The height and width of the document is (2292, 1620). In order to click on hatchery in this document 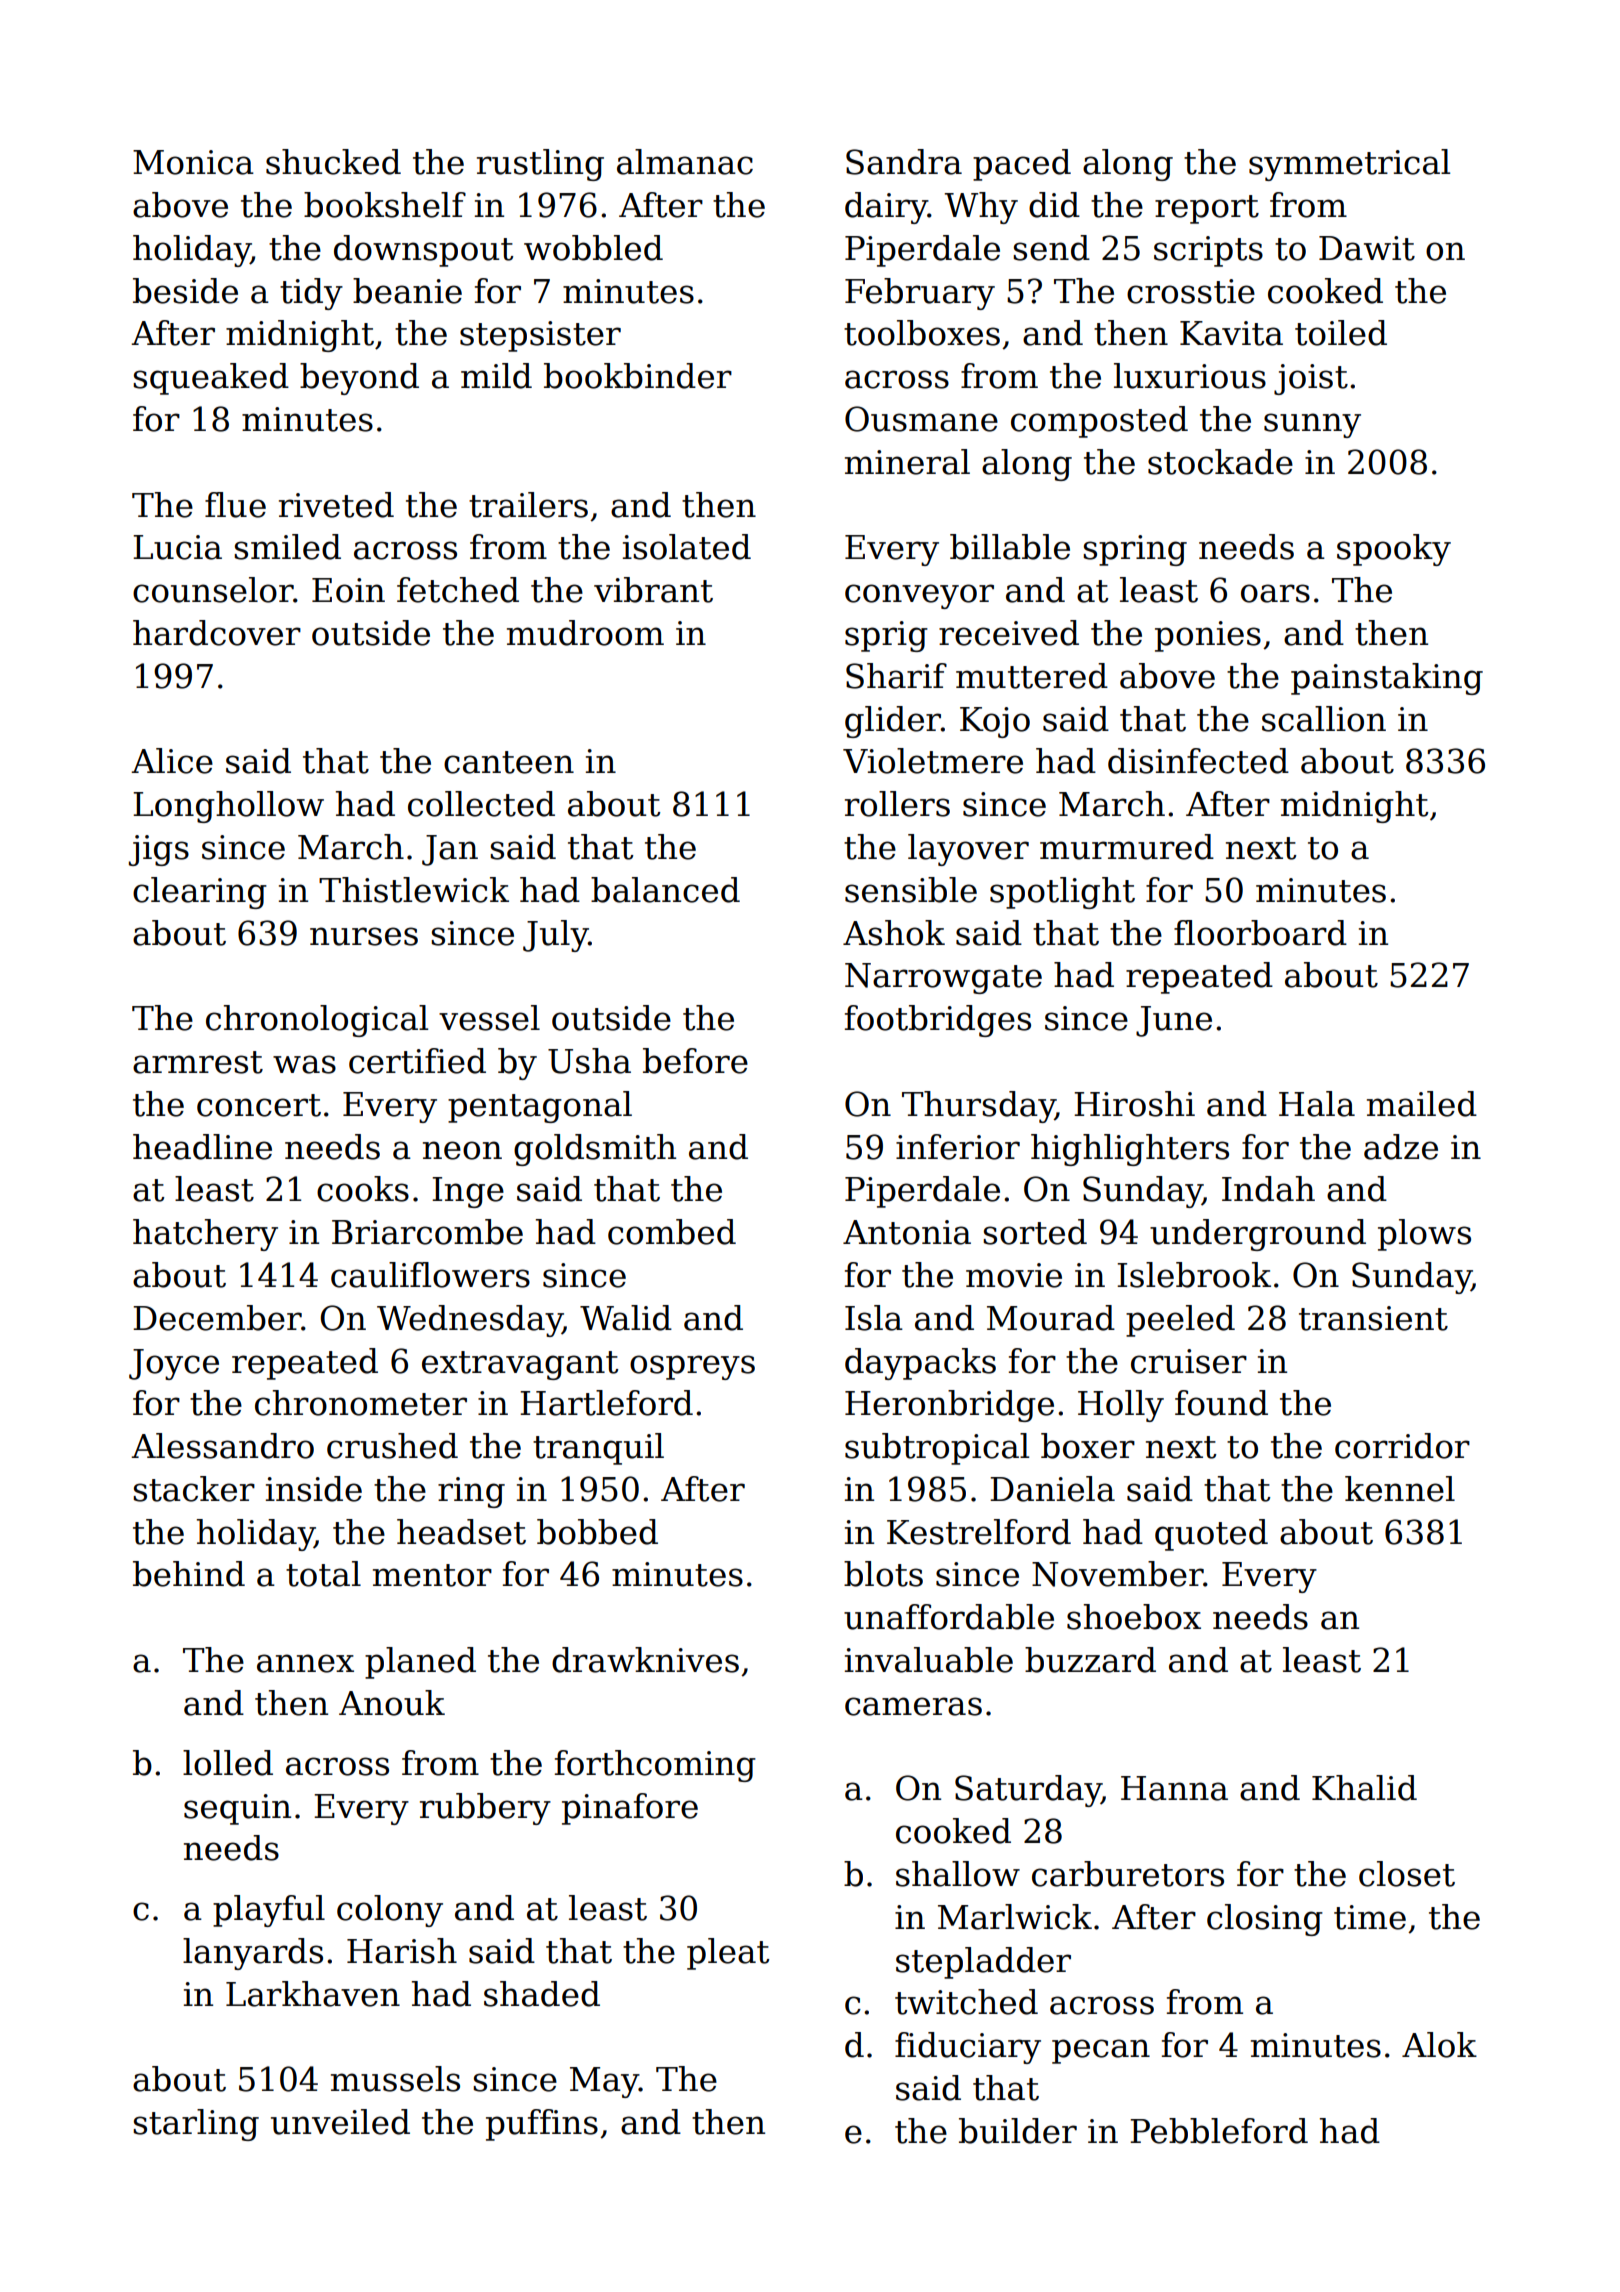, I will do `click(205, 1235)`.
